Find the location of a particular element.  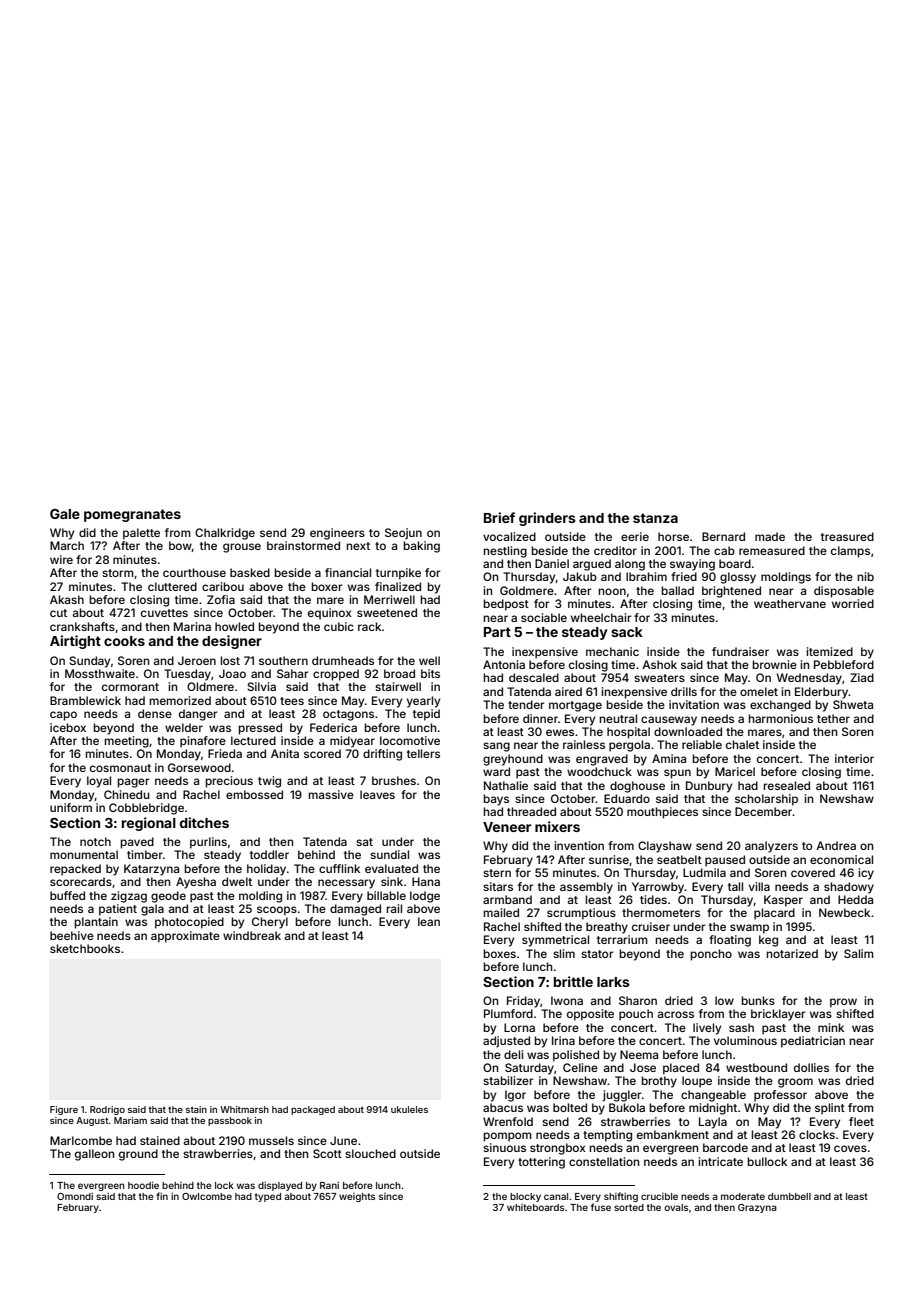

Daniel is located at coordinates (552, 563).
